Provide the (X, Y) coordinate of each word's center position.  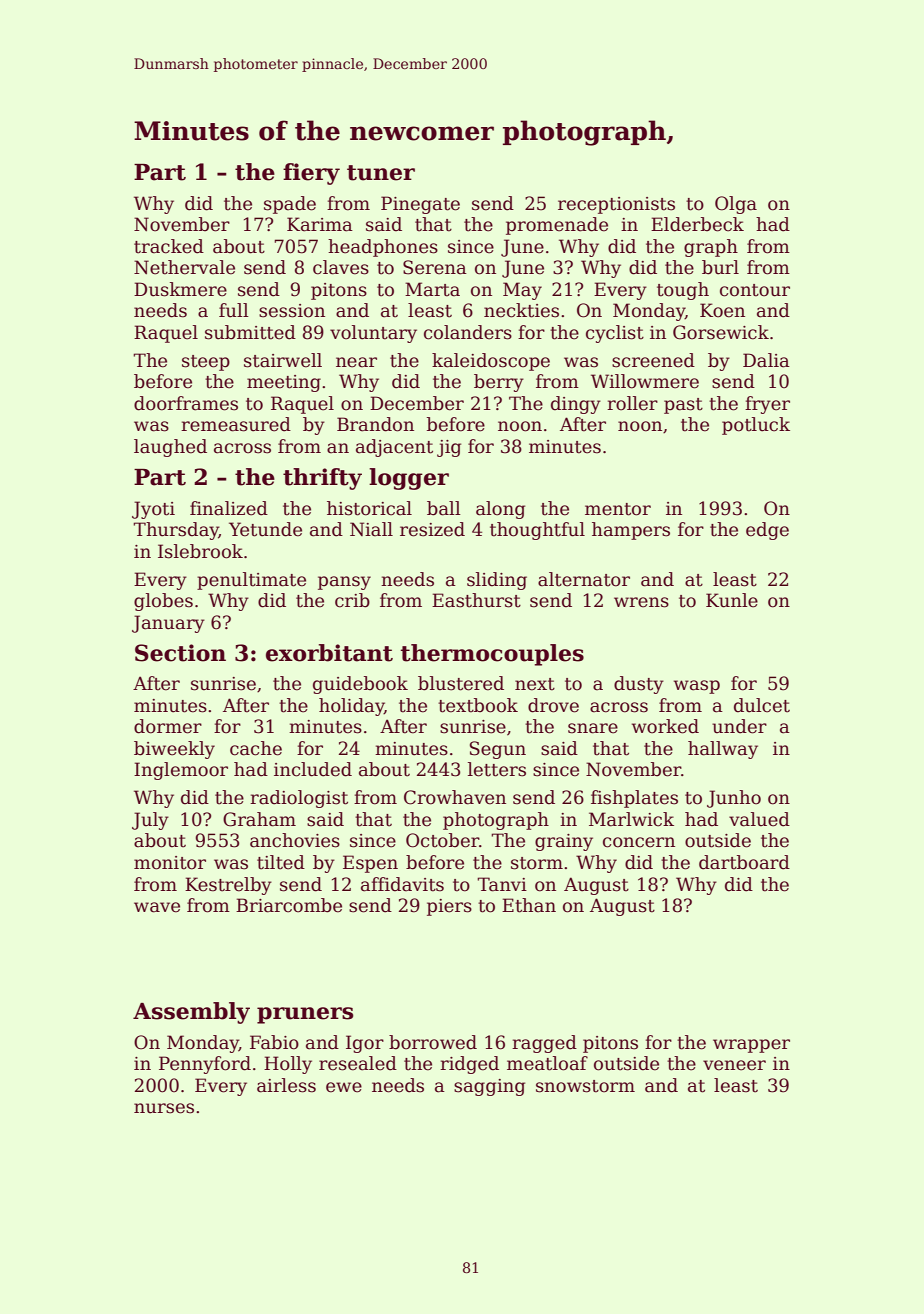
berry (499, 383)
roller (632, 403)
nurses (164, 1108)
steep (206, 363)
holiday (351, 707)
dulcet (762, 705)
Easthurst (476, 600)
